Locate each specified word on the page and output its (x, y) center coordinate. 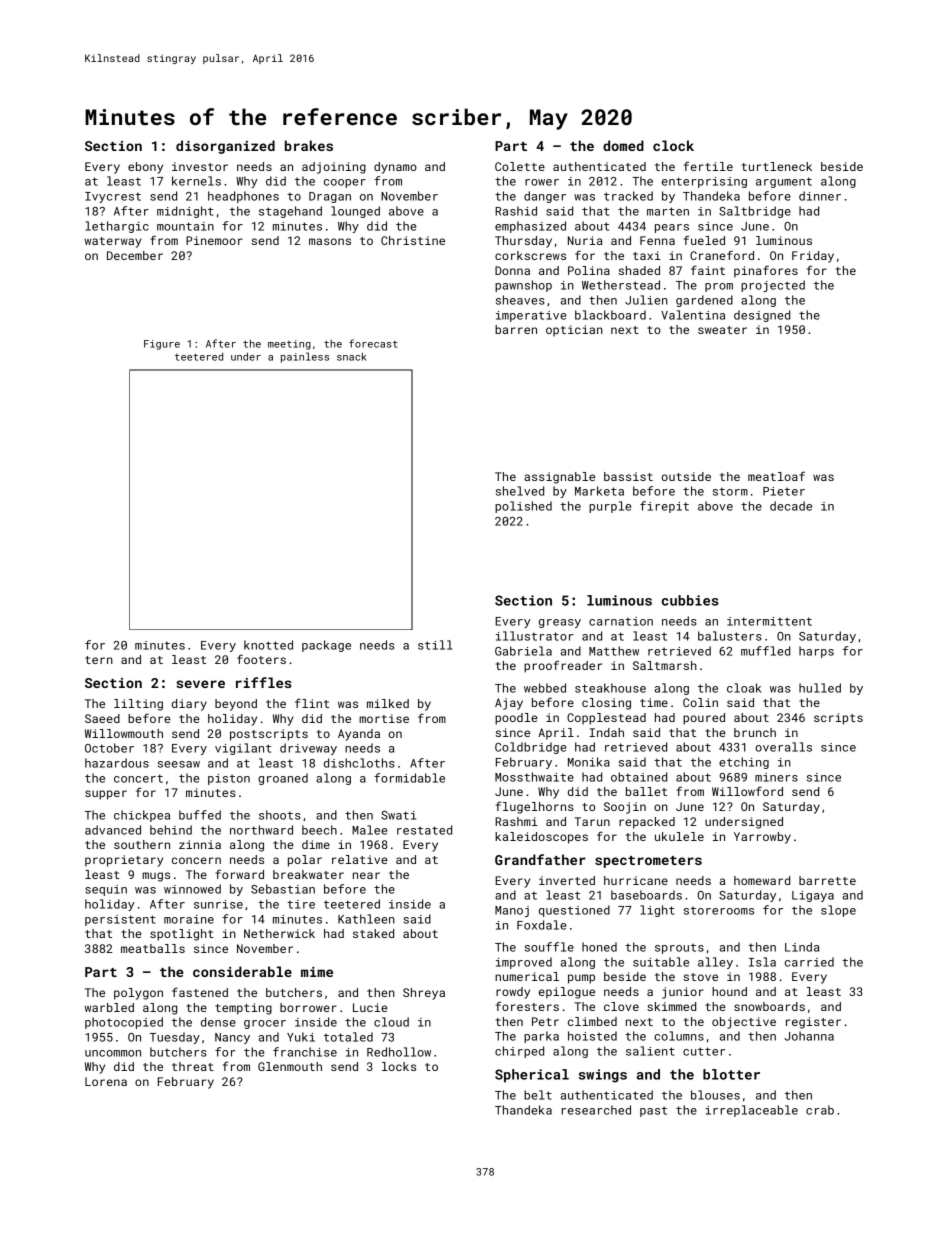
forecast (373, 343)
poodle (516, 719)
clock (673, 145)
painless (305, 357)
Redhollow (399, 1052)
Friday (813, 257)
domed (623, 145)
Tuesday (175, 1038)
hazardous (117, 763)
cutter (704, 1051)
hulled (820, 688)
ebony (145, 168)
